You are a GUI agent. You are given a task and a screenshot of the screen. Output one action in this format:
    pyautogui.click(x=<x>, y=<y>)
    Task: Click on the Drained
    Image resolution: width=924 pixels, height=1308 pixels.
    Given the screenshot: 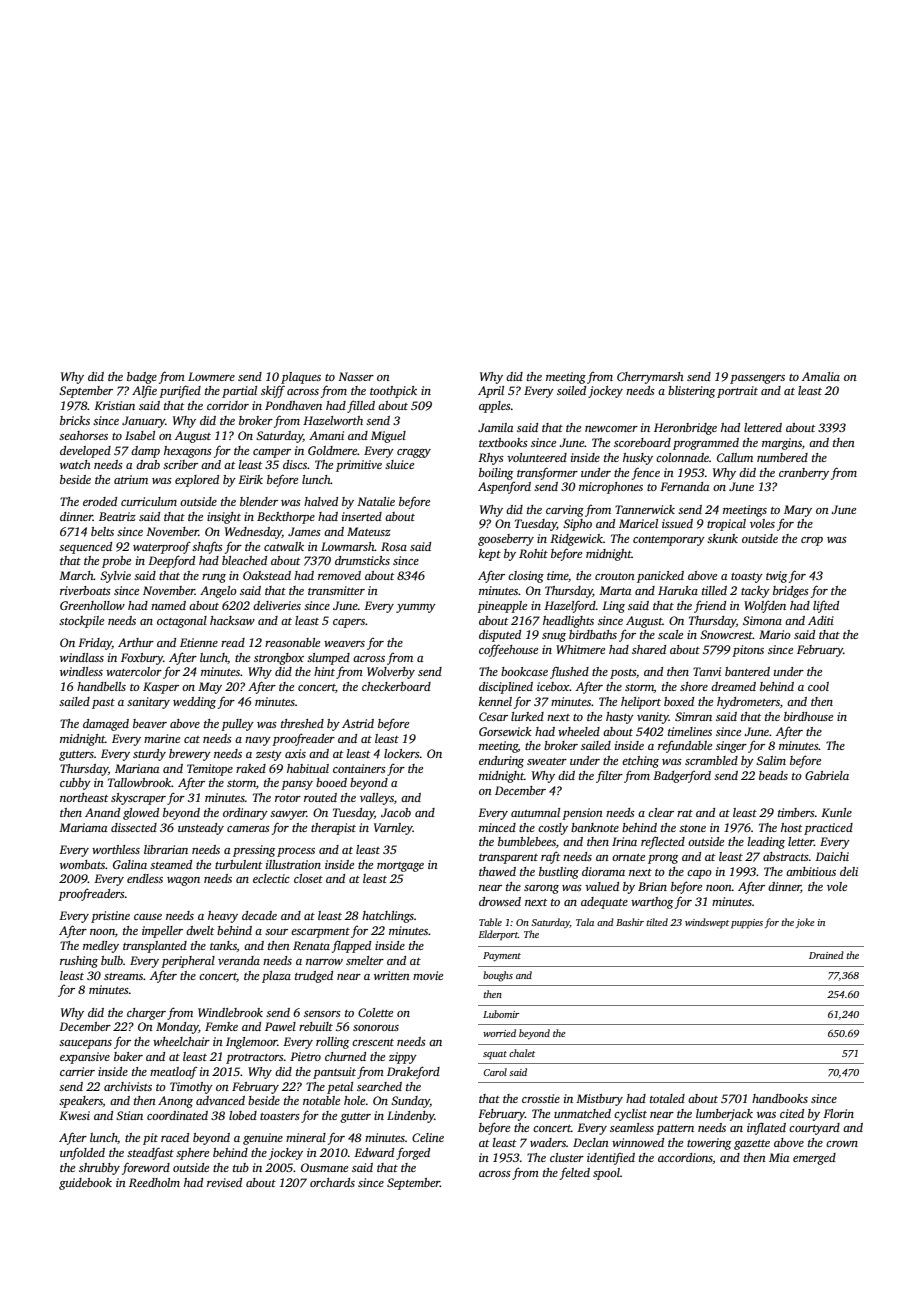 What is the action you would take?
    pyautogui.click(x=826, y=955)
